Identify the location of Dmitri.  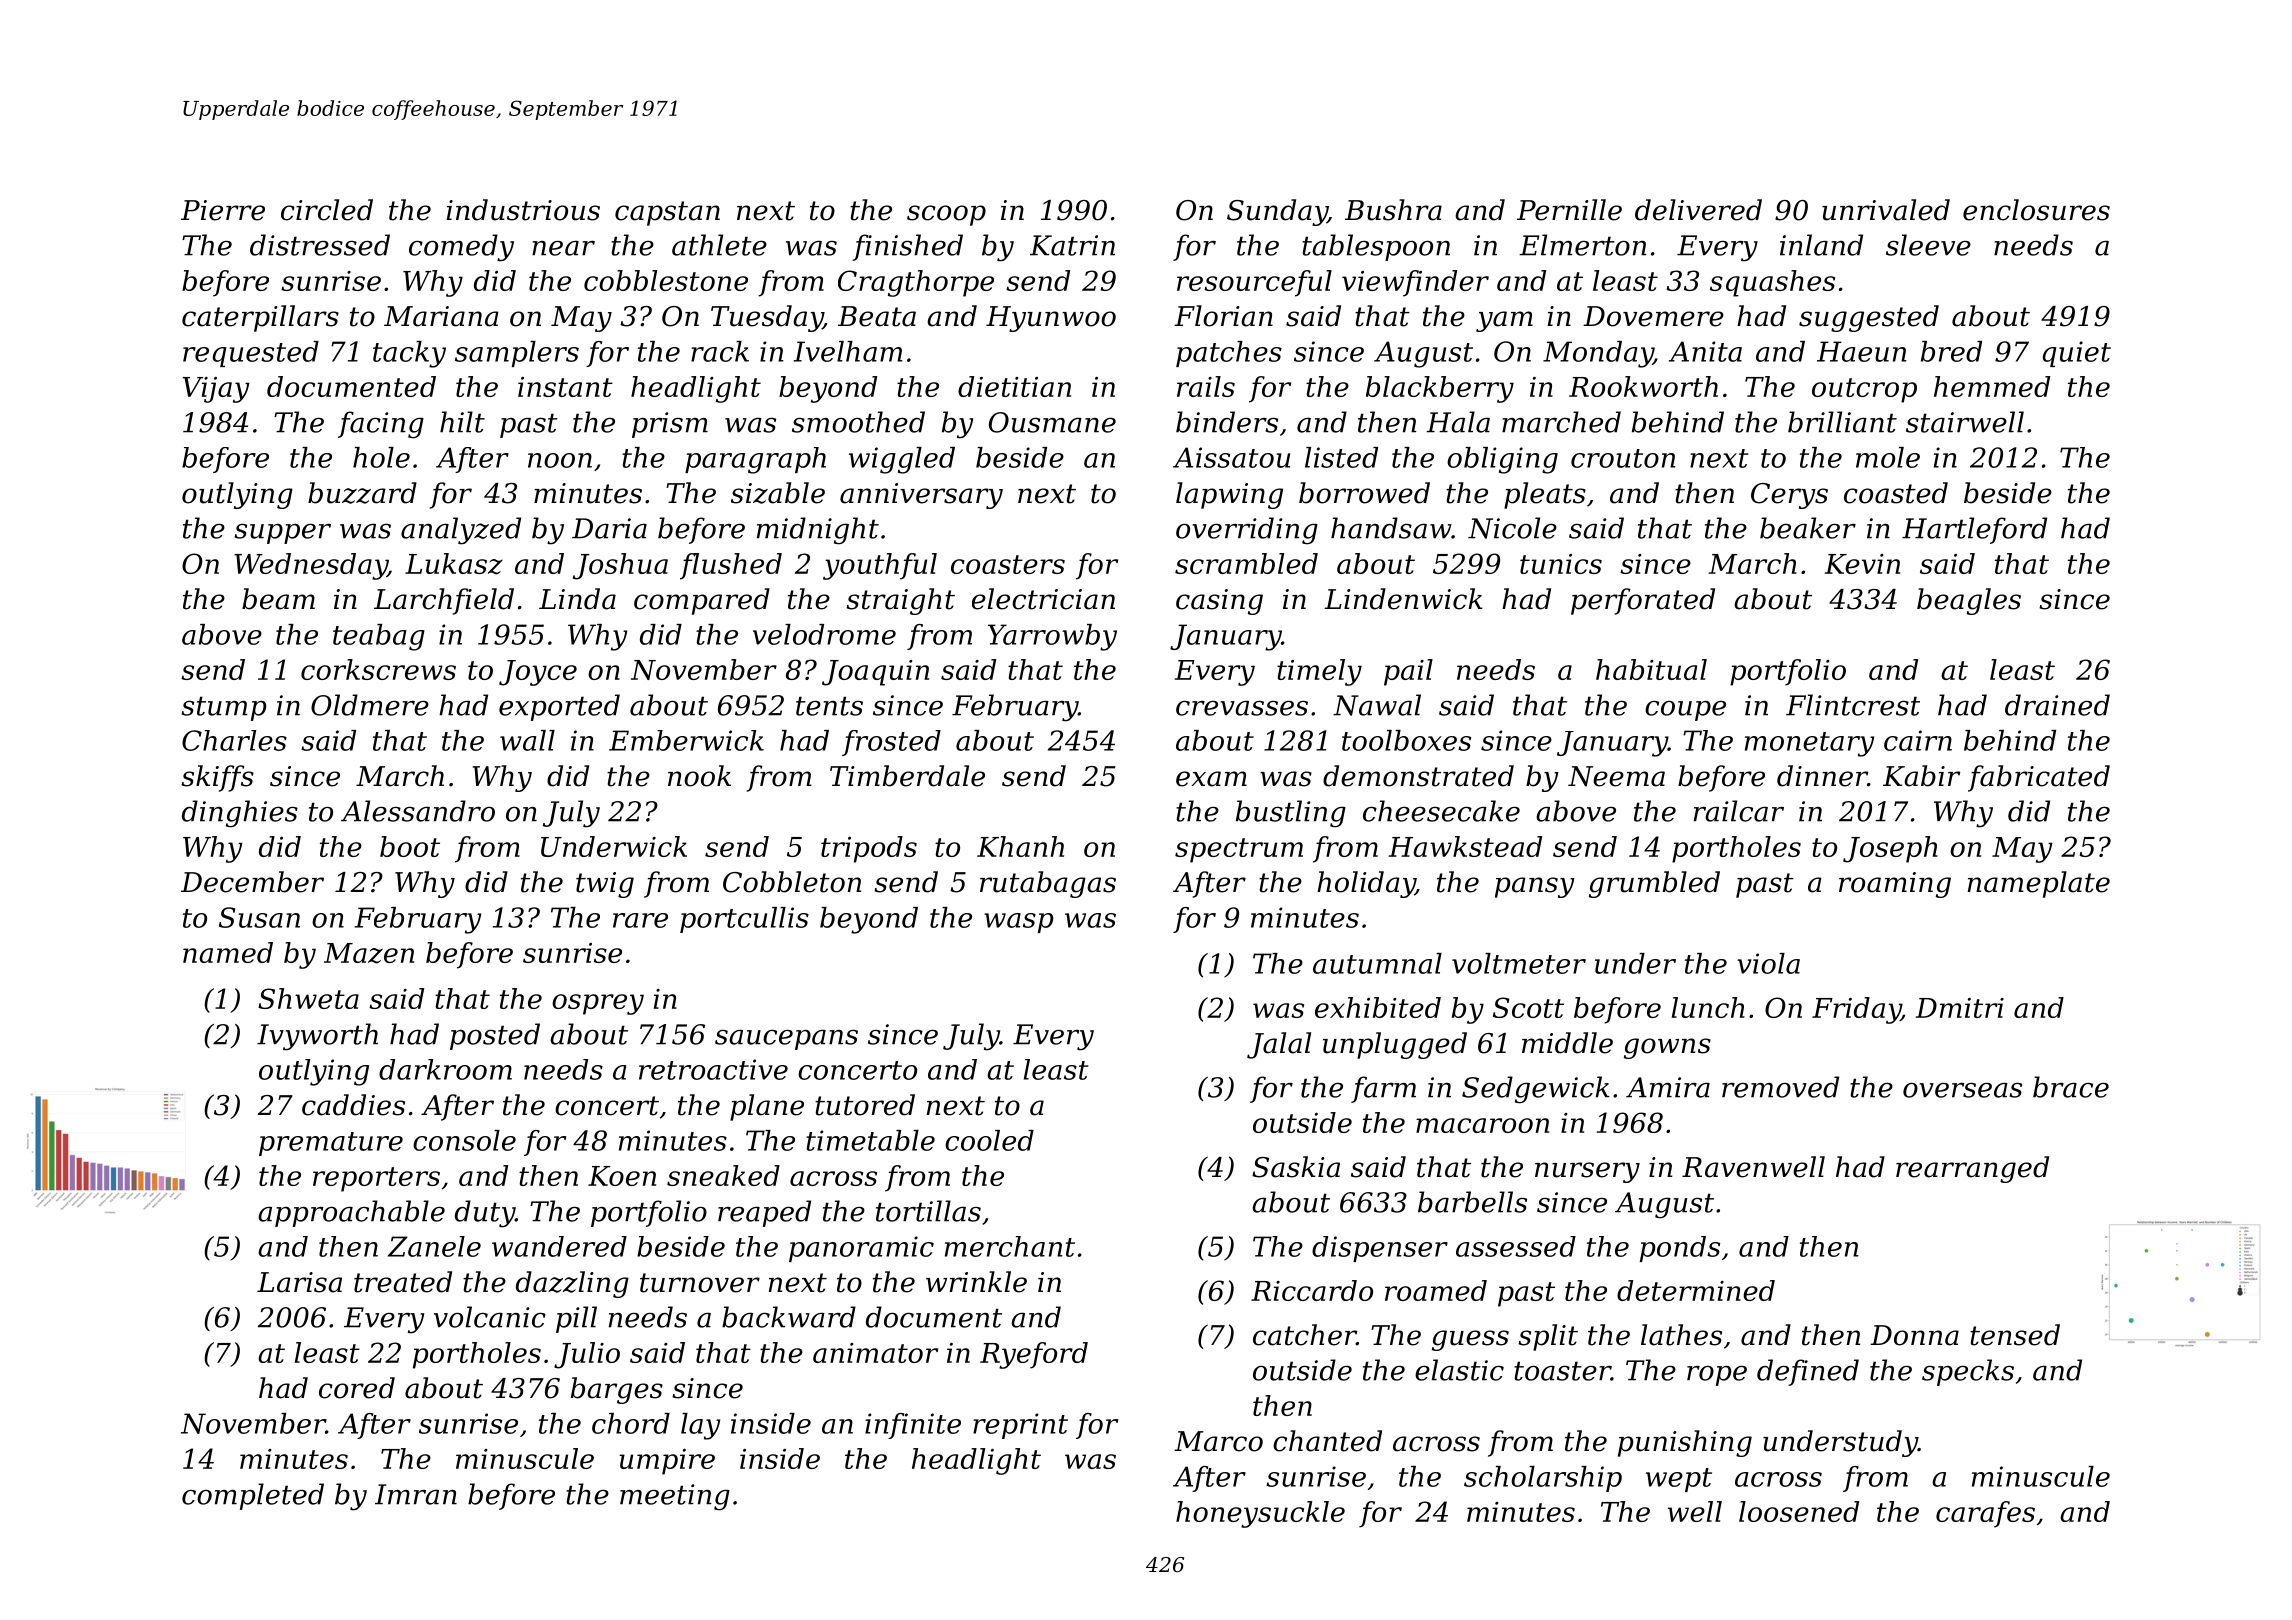
(1959, 1008).
